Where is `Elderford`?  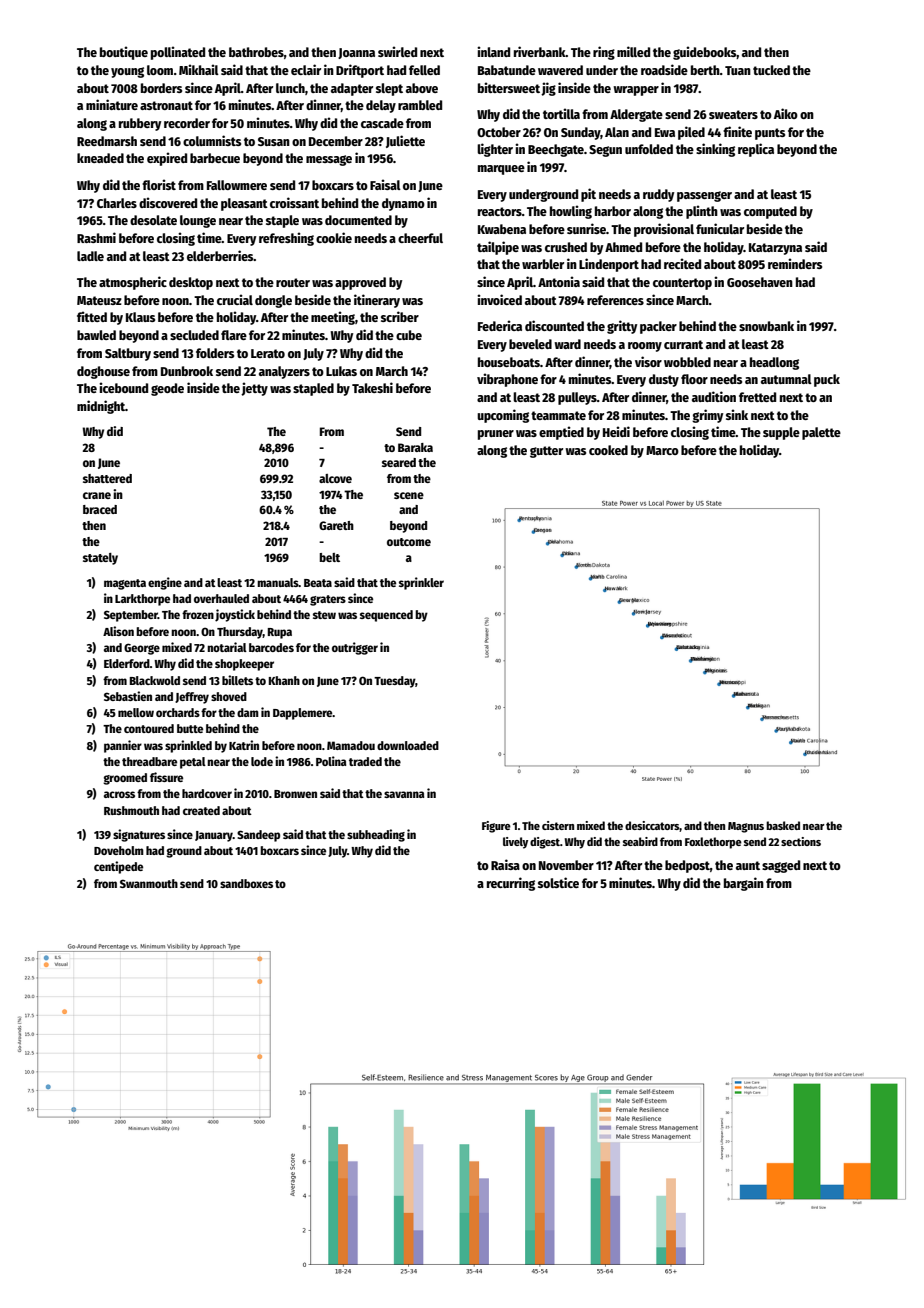
Elderford is located at coordinates (127, 663).
